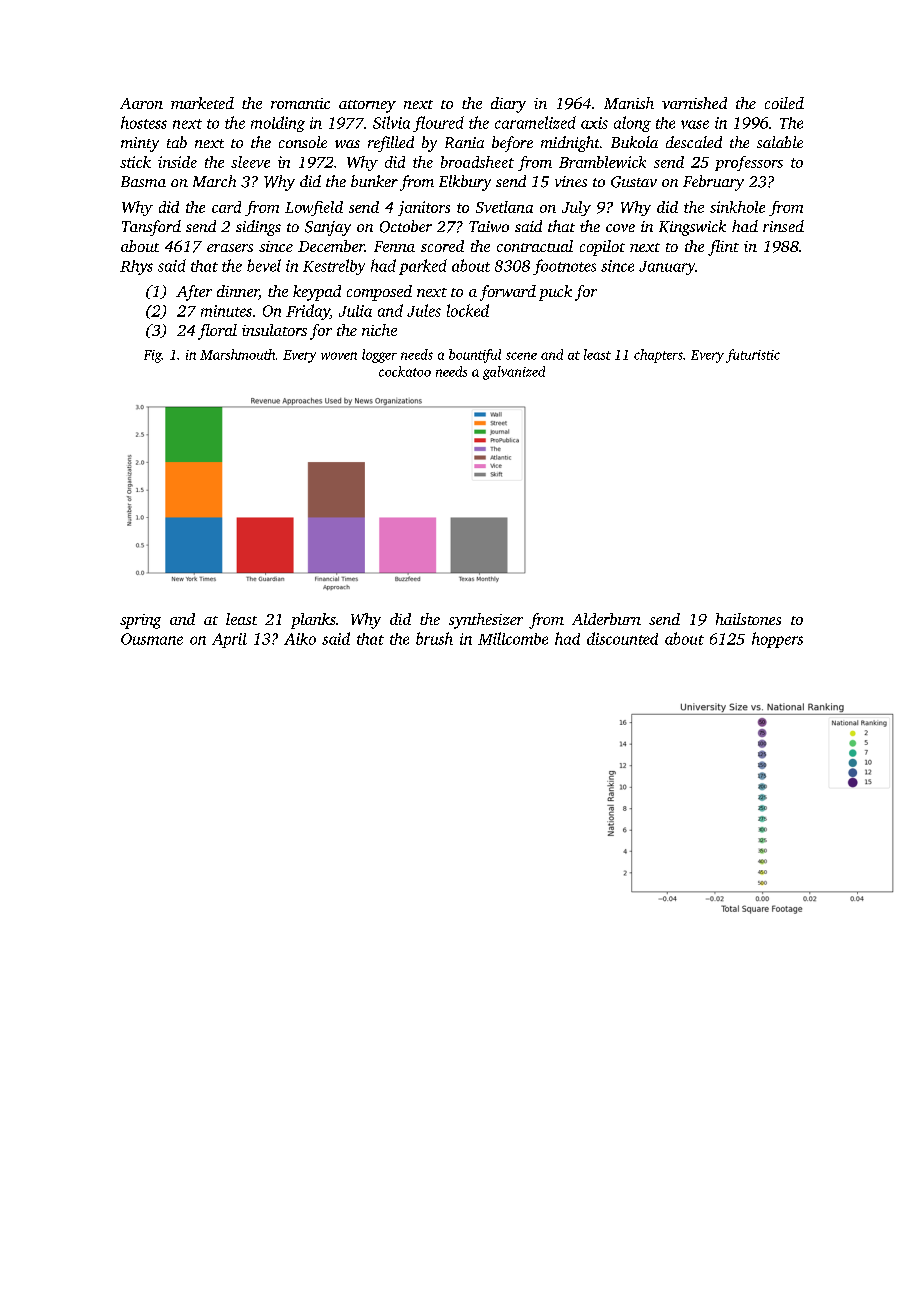 Image resolution: width=924 pixels, height=1308 pixels. Describe the element at coordinates (367, 106) in the screenshot. I see `attorney` at that location.
